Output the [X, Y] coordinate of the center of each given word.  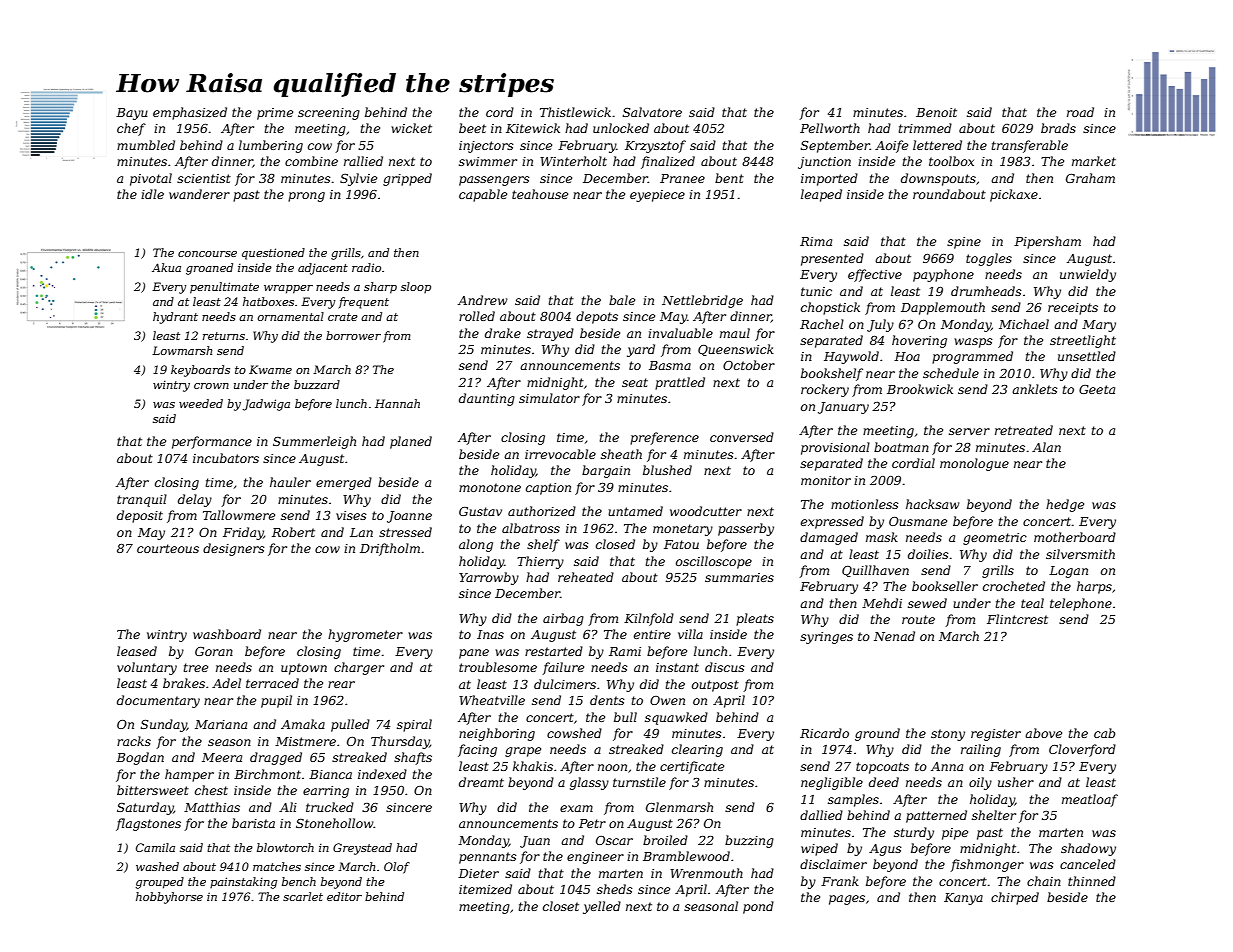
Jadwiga [266, 405]
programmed [972, 357]
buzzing [749, 841]
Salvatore [652, 112]
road [1080, 112]
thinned [1092, 881]
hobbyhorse [169, 898]
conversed [742, 437]
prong [306, 197]
